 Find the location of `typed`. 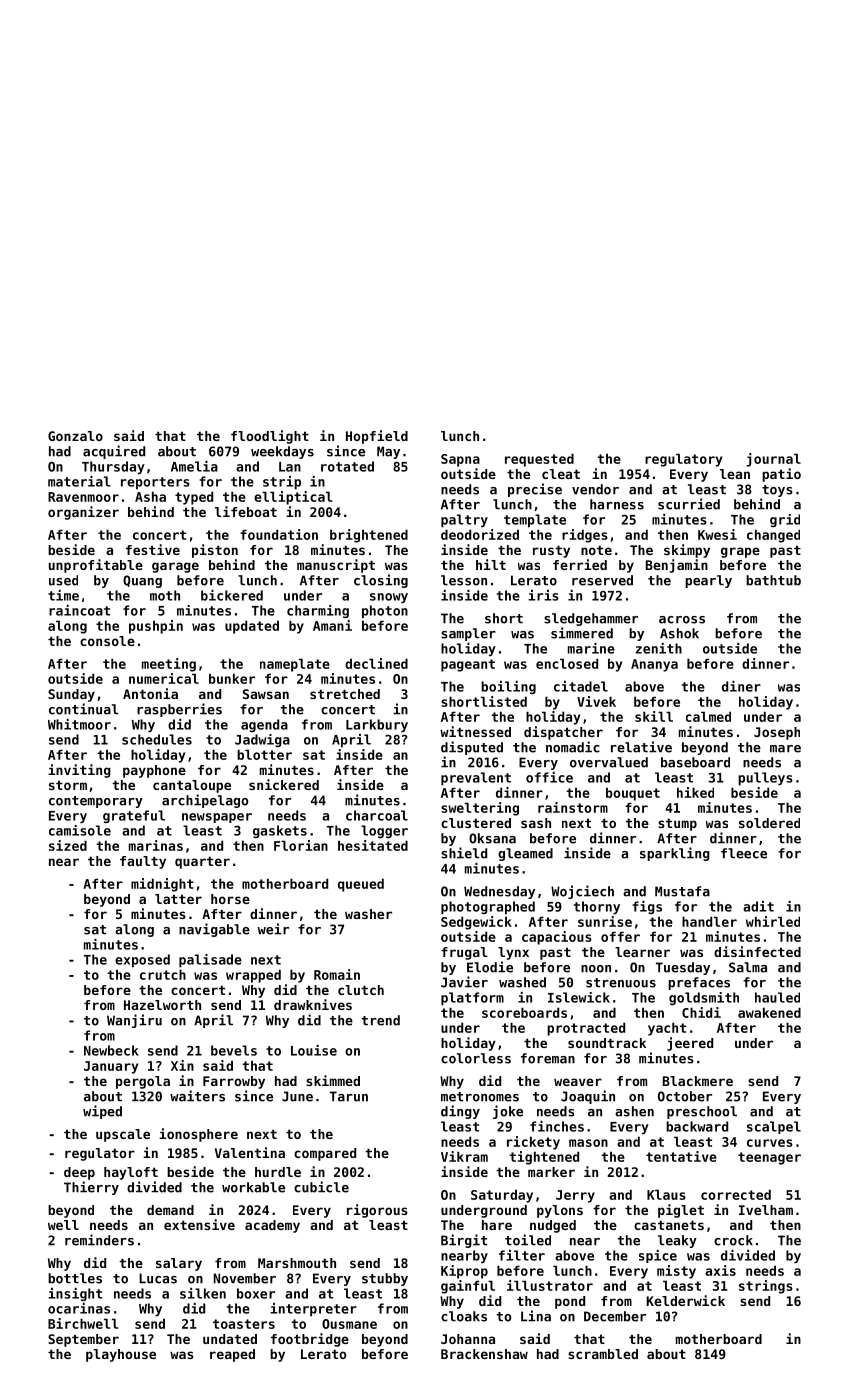

typed is located at coordinates (194, 498).
